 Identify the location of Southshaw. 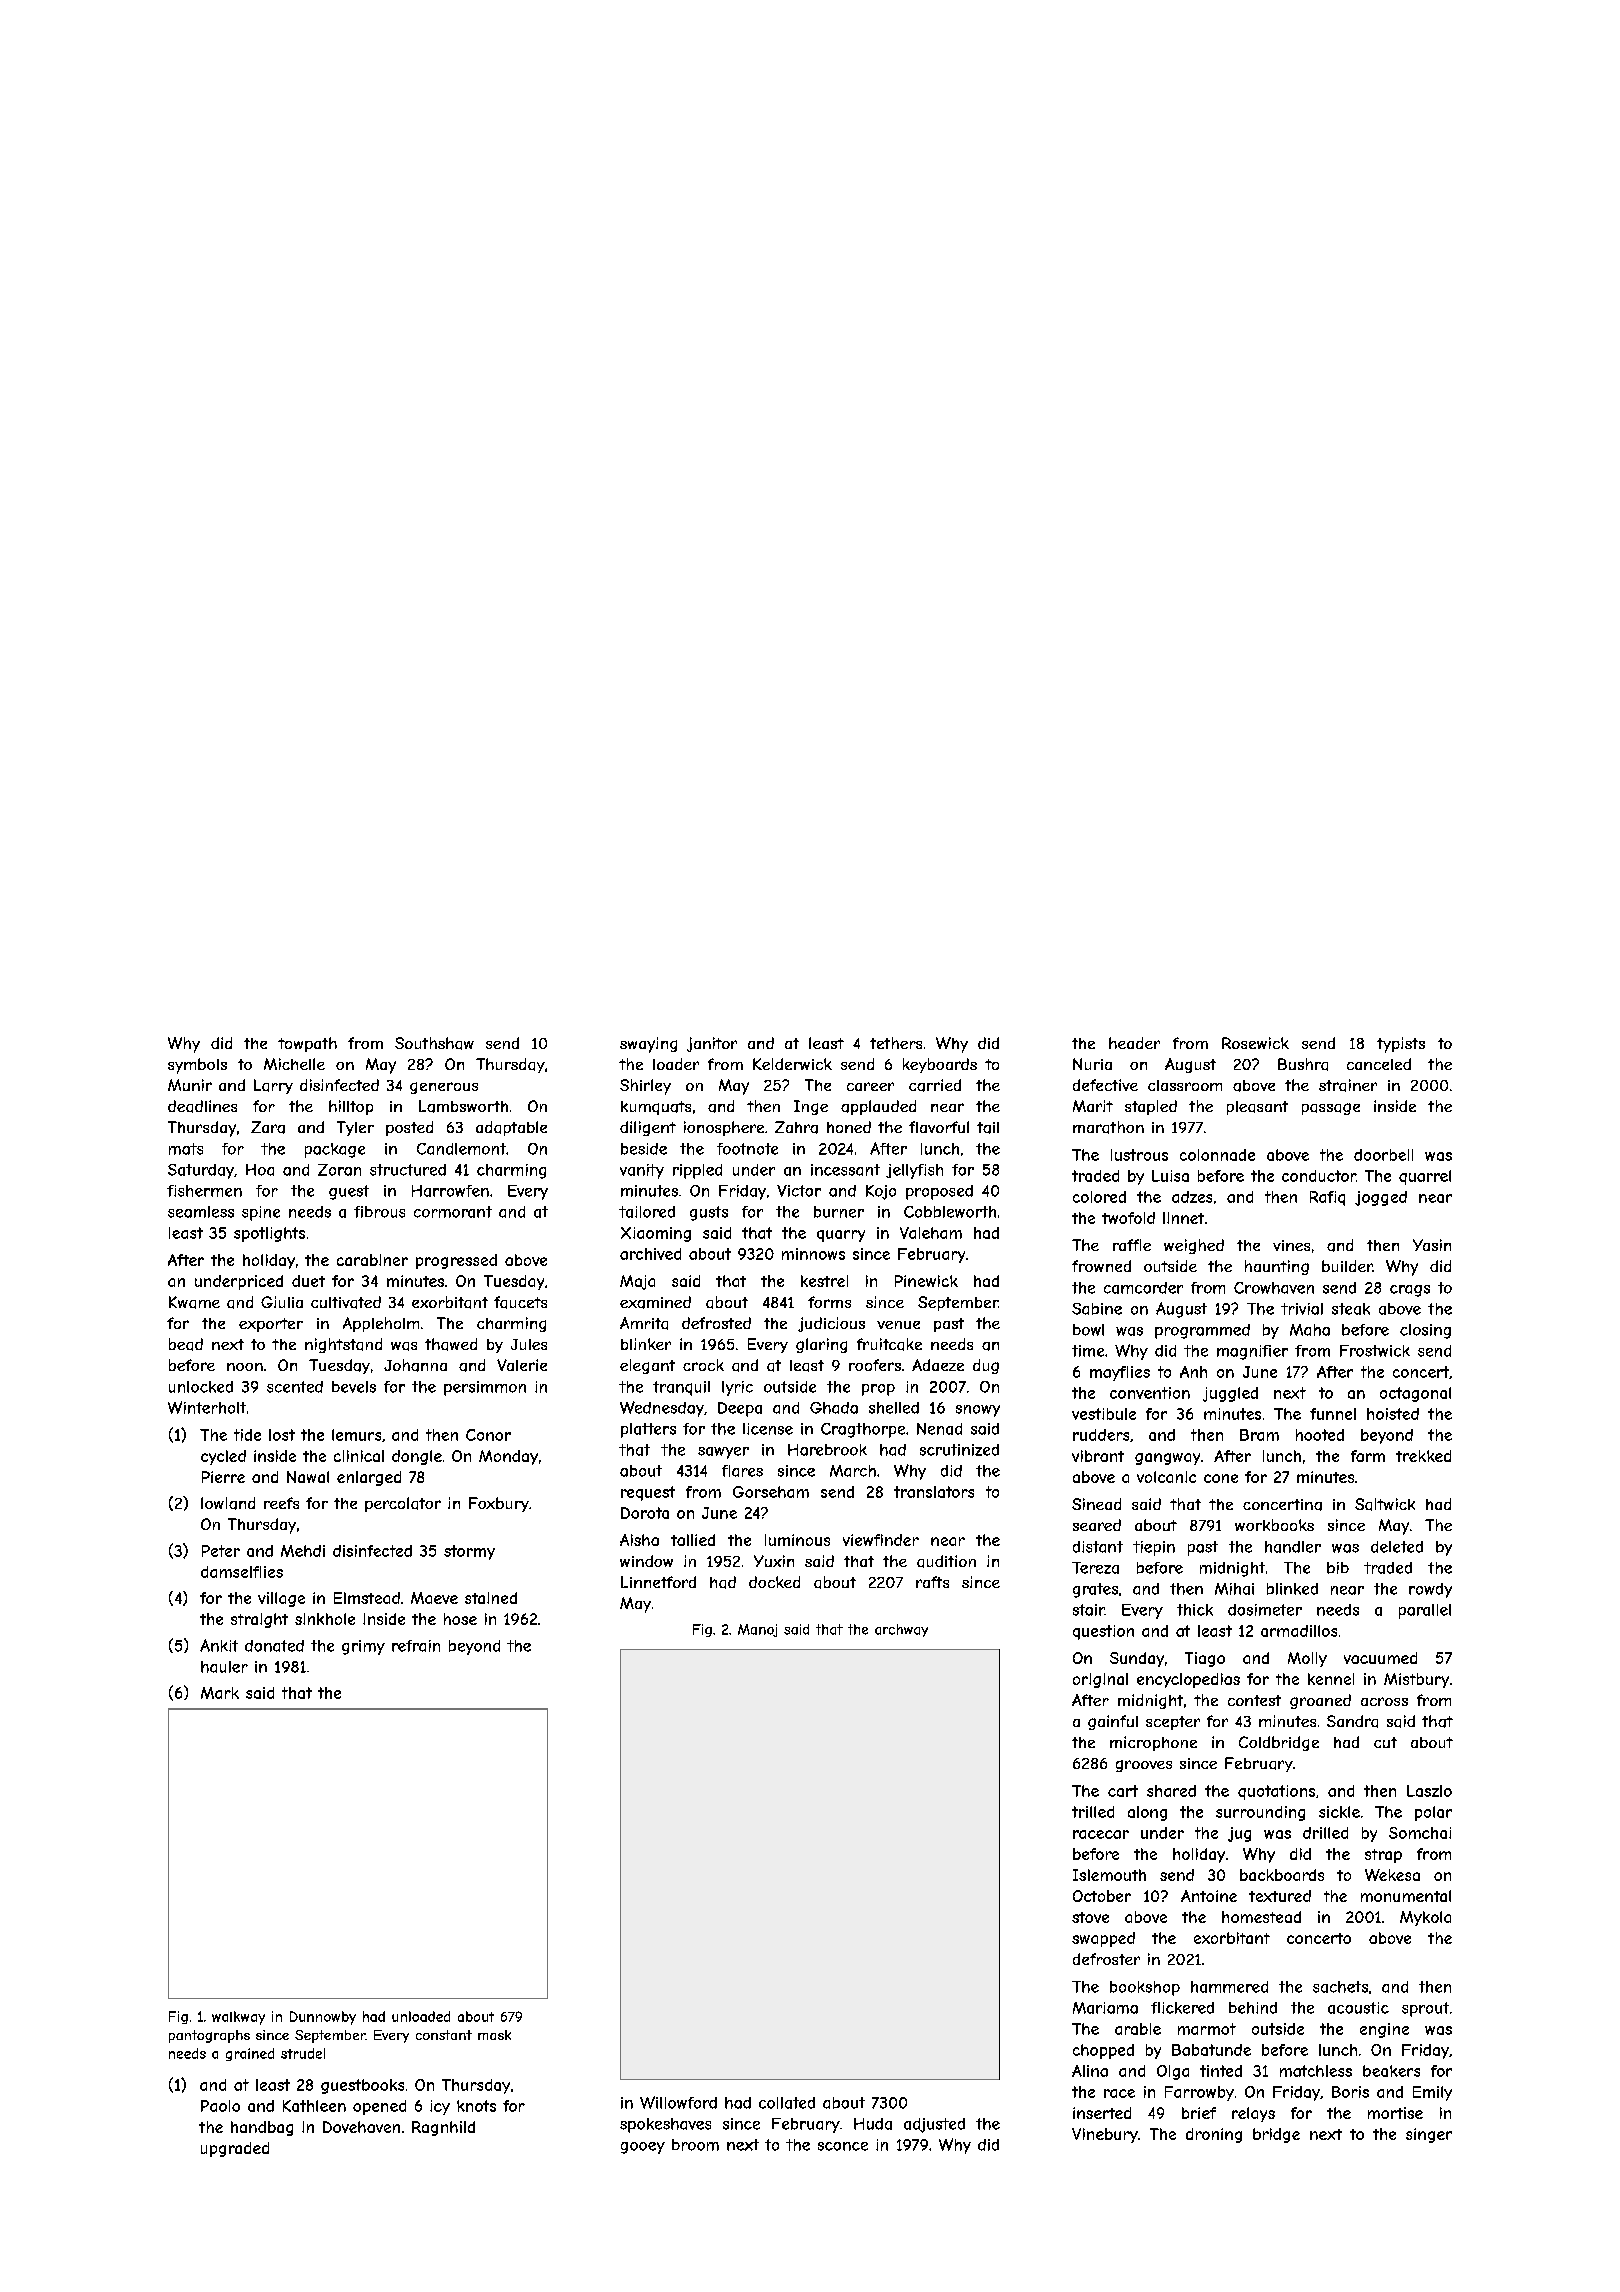
(434, 1043).
